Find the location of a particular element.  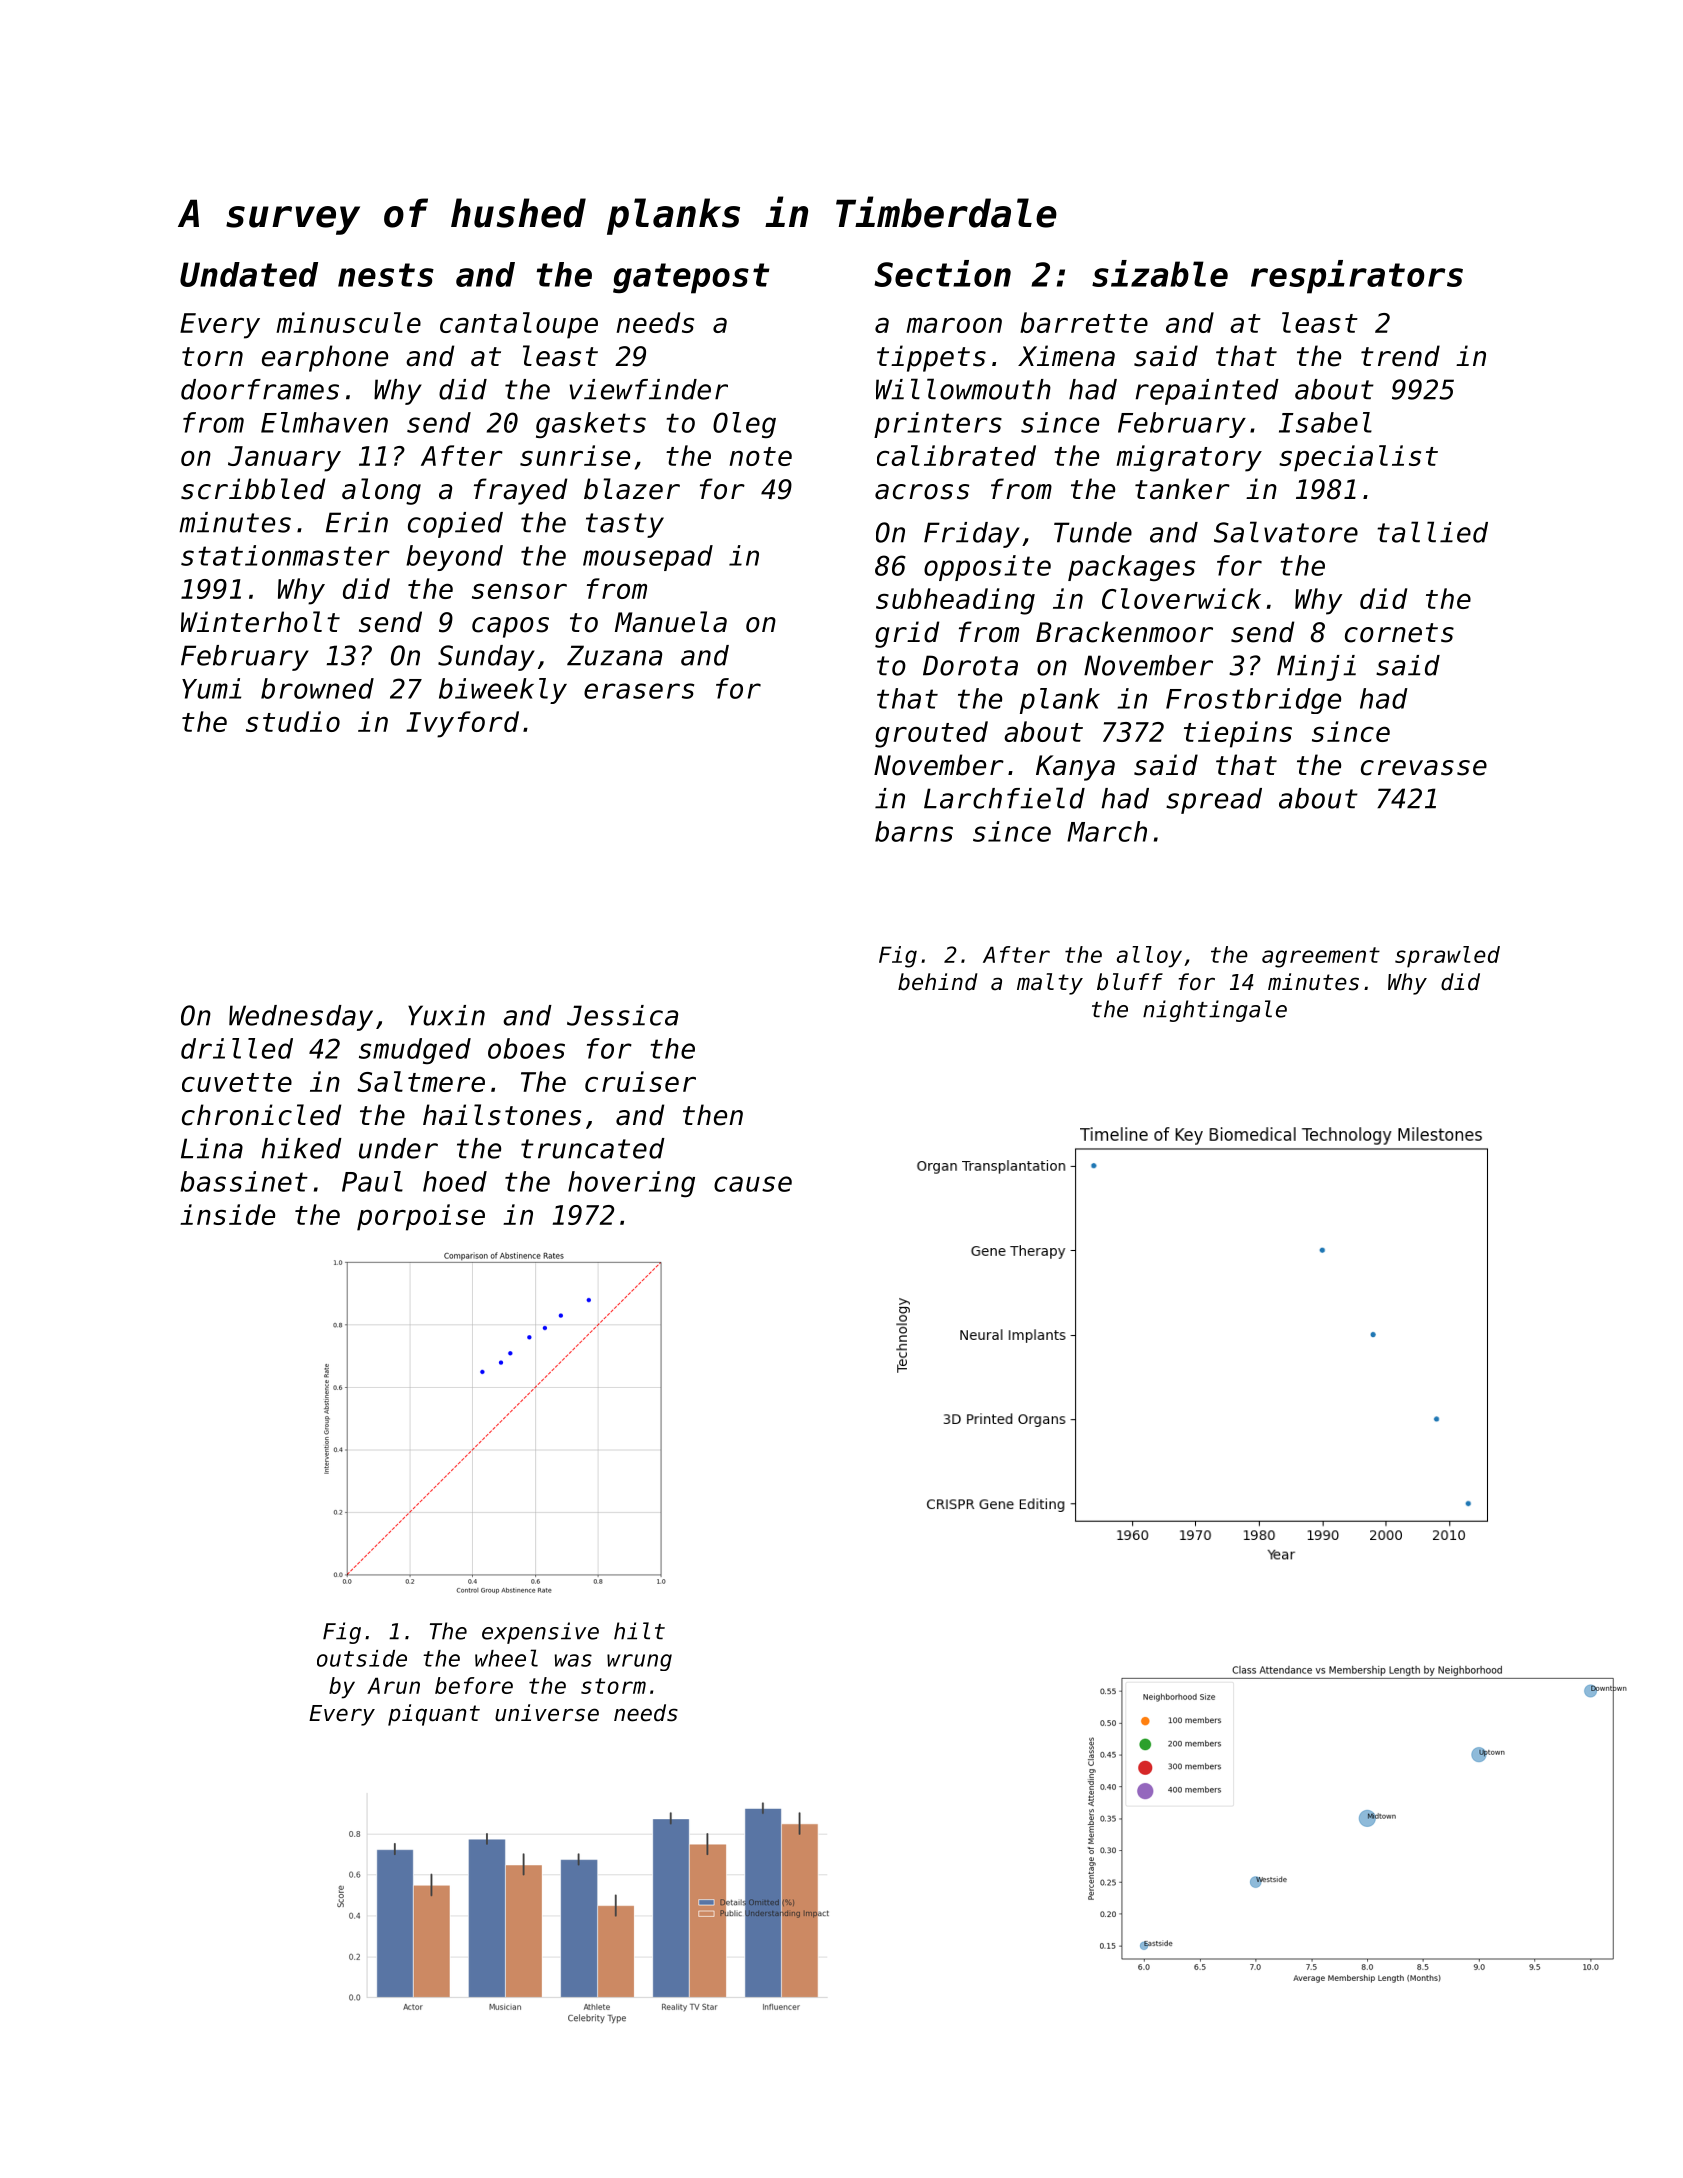

wrung is located at coordinates (639, 1662).
